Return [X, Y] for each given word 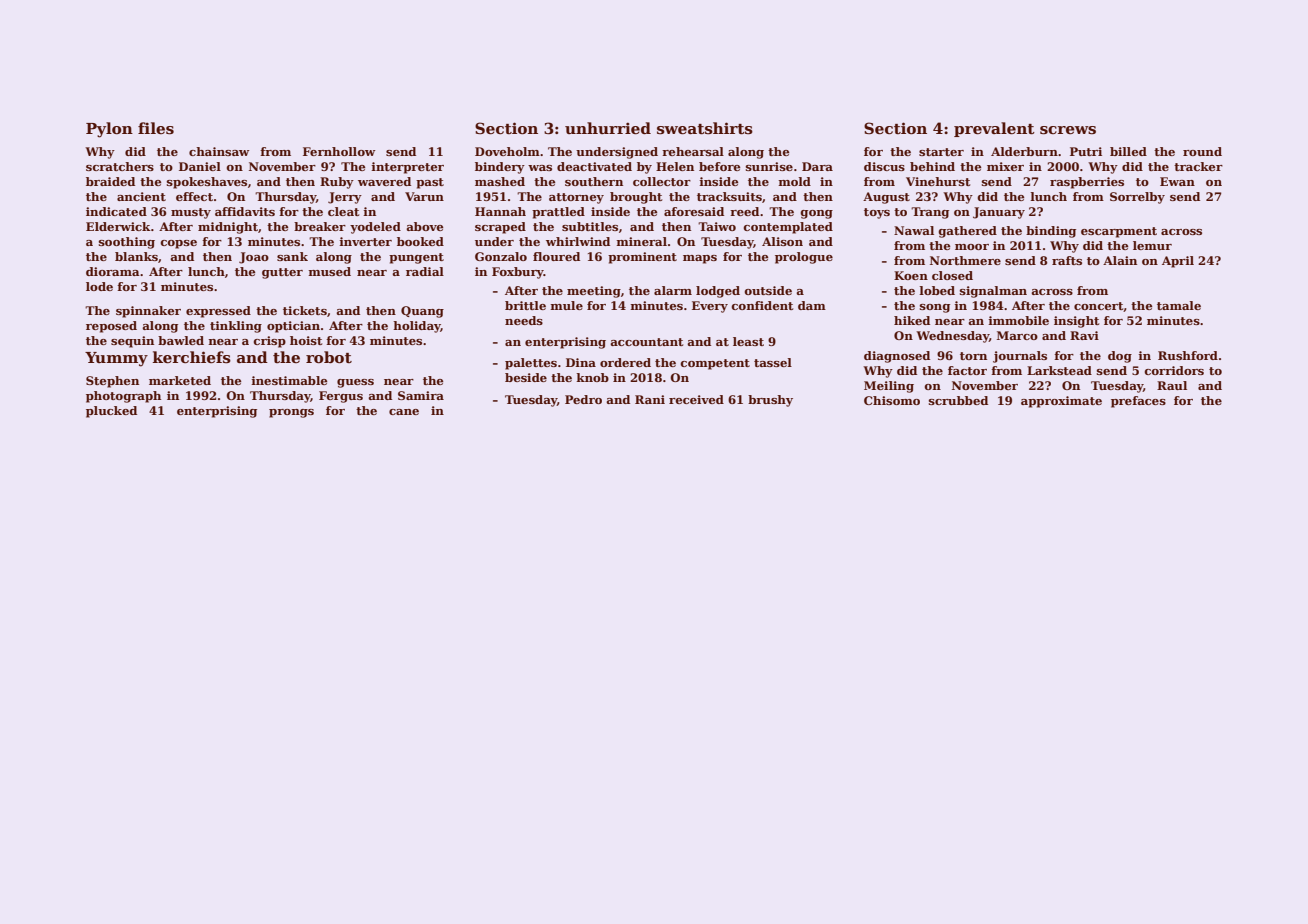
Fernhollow [339, 151]
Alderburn [1024, 151]
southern [594, 181]
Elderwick [118, 226]
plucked [111, 412]
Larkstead [1059, 370]
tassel [773, 362]
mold [794, 181]
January [999, 213]
